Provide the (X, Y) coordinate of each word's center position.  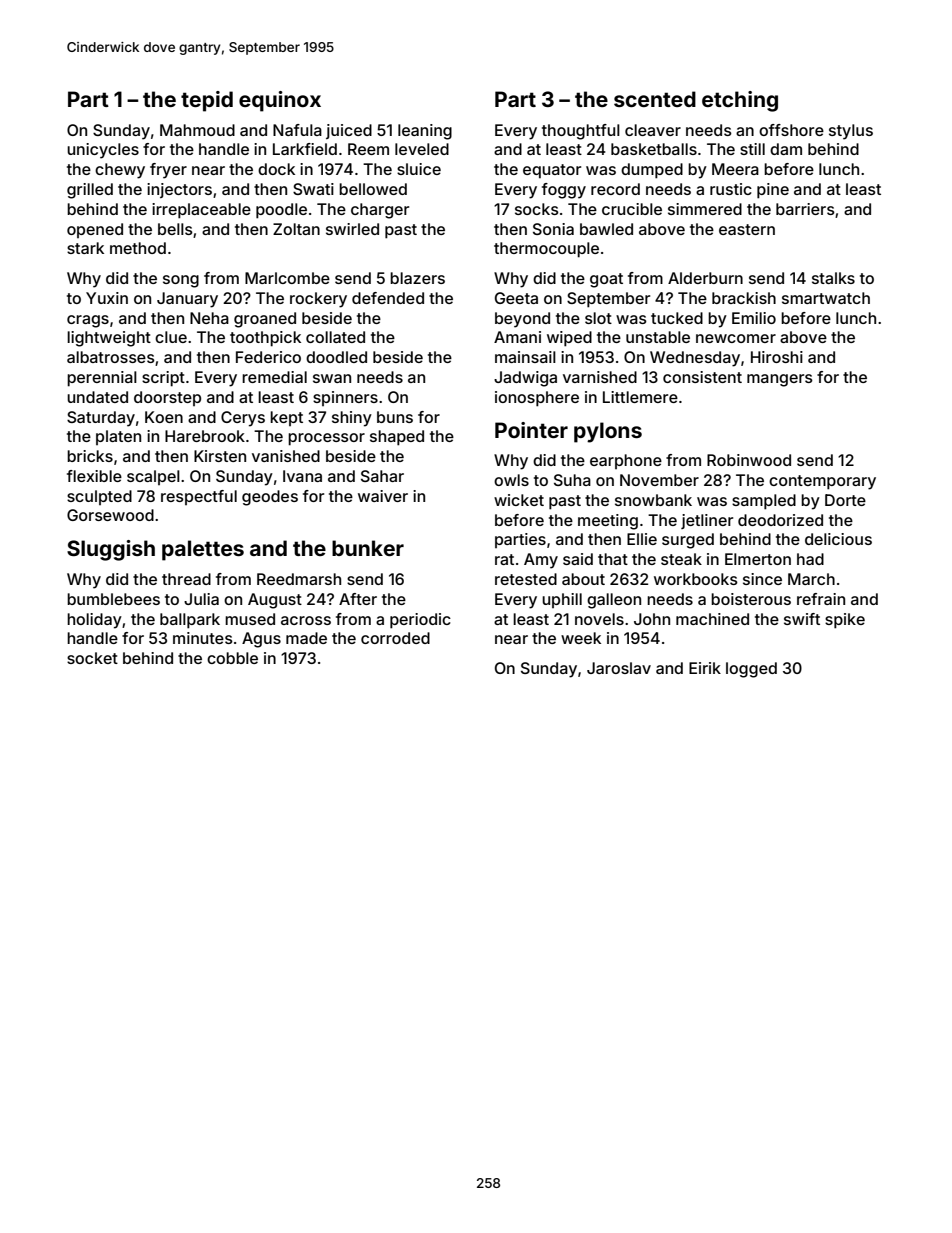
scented (655, 99)
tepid (207, 101)
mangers (780, 380)
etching (740, 101)
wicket (519, 500)
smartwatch (826, 298)
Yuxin (107, 298)
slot (598, 318)
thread (186, 579)
